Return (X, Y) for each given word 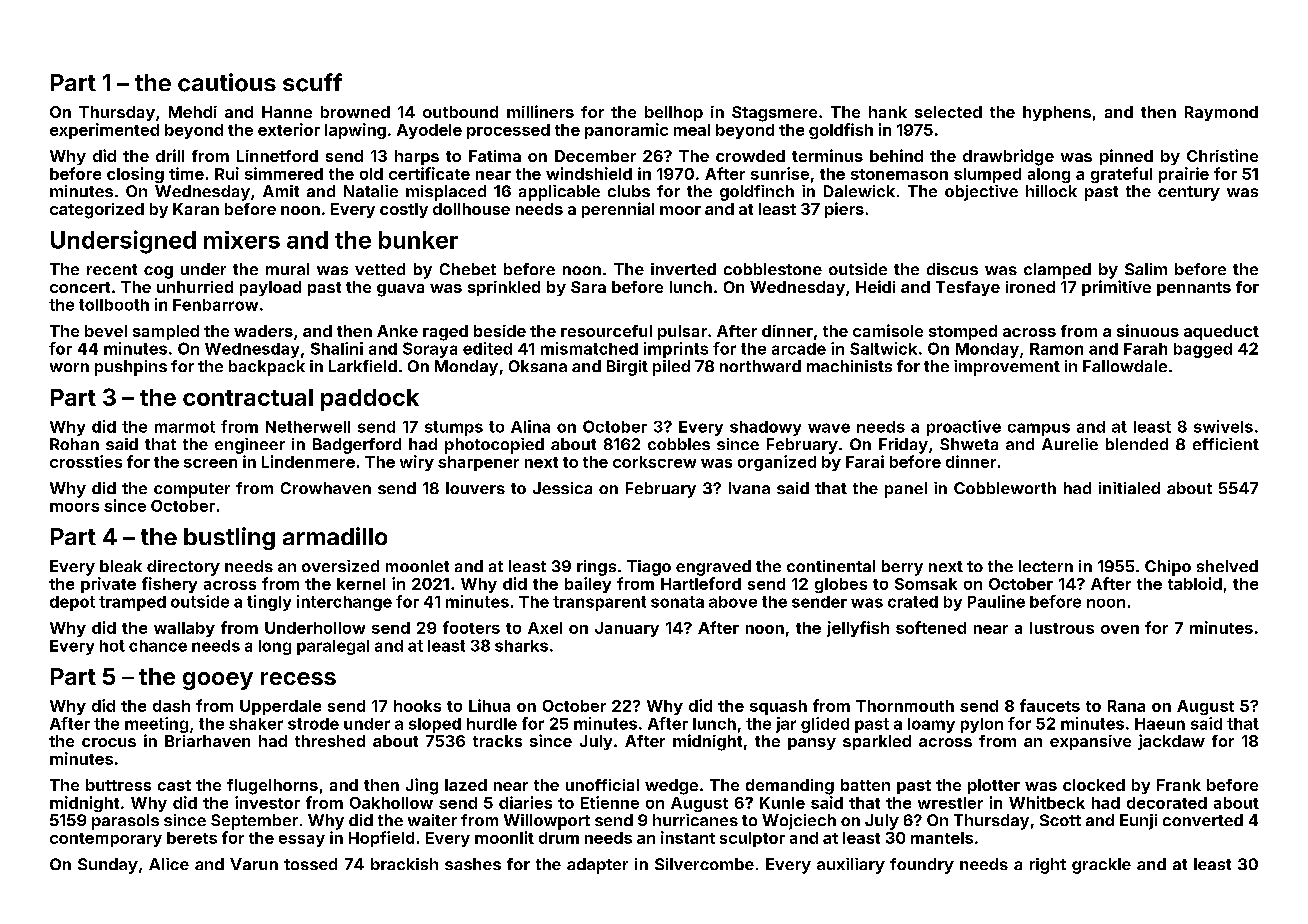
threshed (330, 741)
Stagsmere (774, 114)
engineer (250, 446)
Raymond (1221, 113)
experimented (104, 131)
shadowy (765, 428)
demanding (790, 787)
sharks (521, 646)
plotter (994, 786)
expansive (1090, 742)
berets (192, 838)
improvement (1007, 368)
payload (270, 288)
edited (487, 348)
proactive (964, 428)
